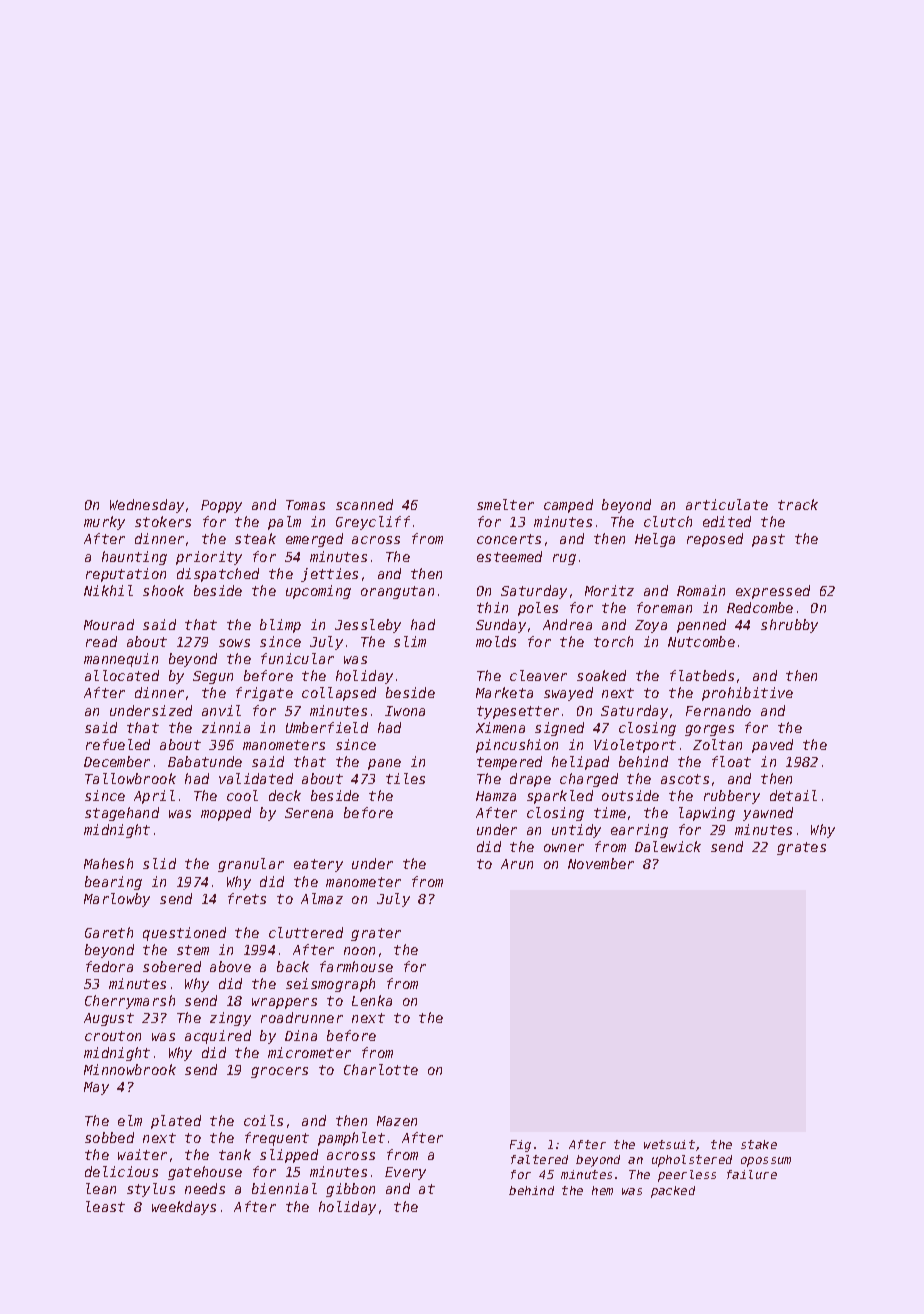 This document has height=1314, width=924. Describe the element at coordinates (567, 624) in the document. I see `Andrea` at that location.
